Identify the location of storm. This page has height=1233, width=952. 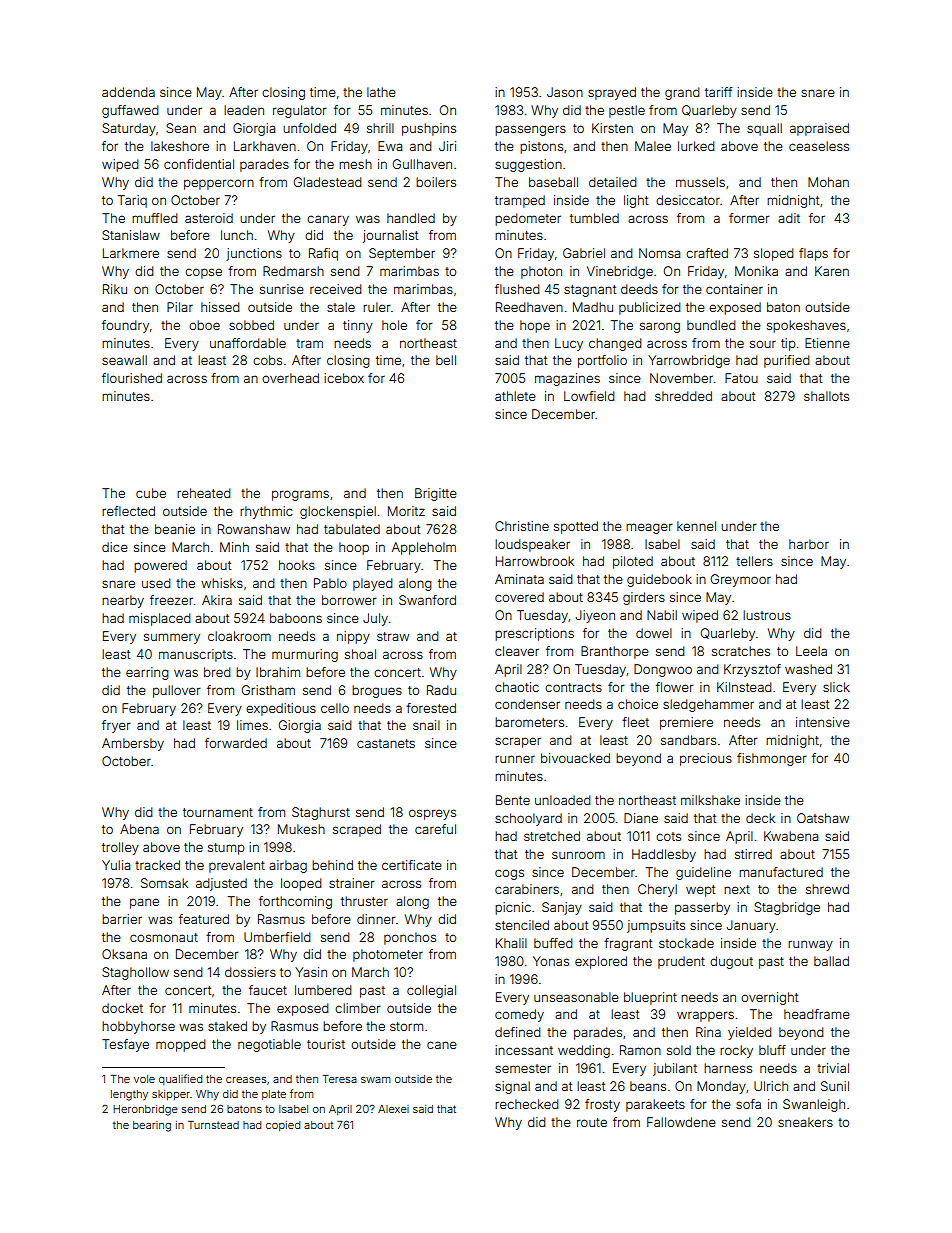
(406, 1026).
